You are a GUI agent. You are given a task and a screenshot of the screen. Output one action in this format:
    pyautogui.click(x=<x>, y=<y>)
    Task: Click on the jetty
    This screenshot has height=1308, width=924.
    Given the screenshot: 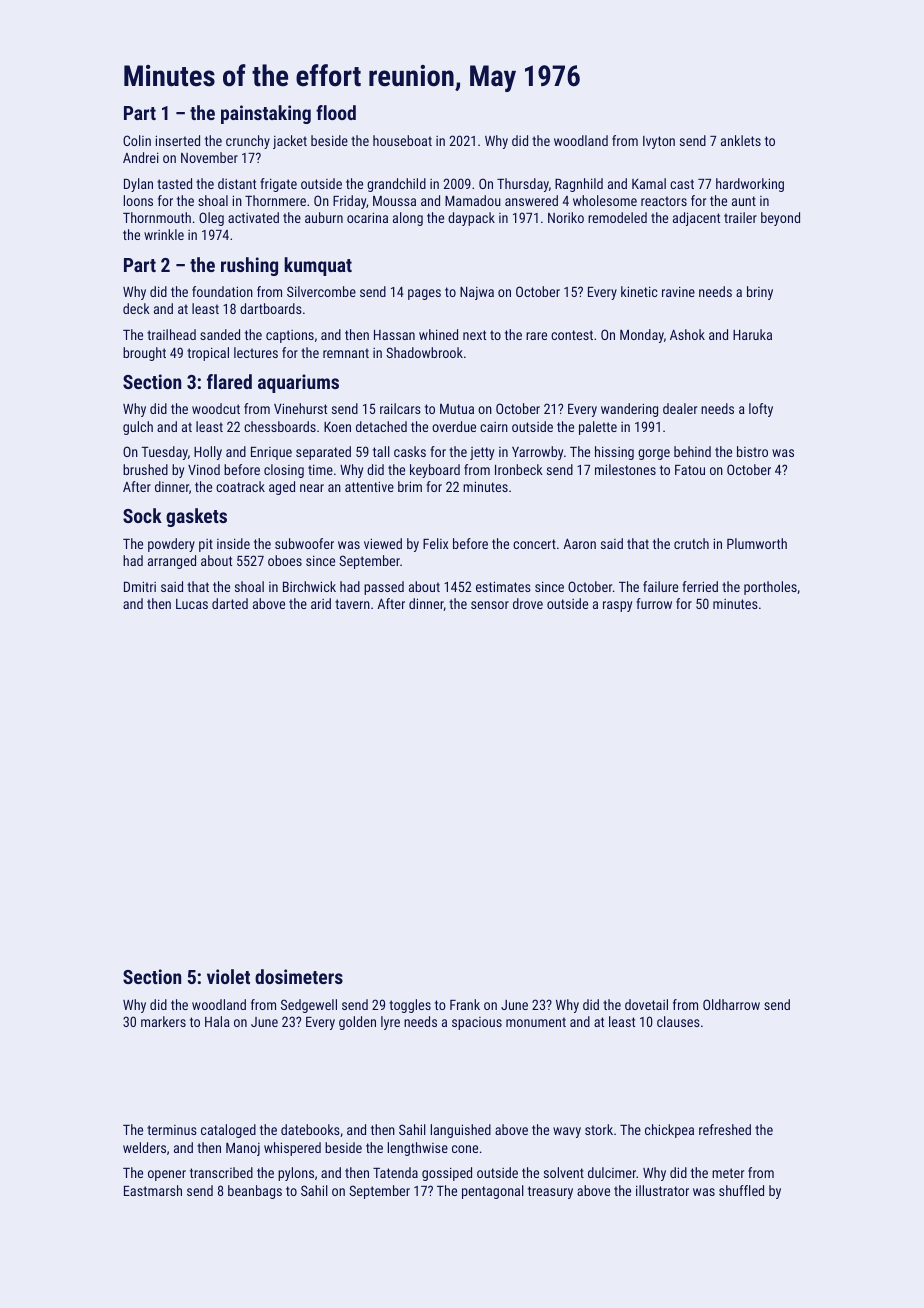 What is the action you would take?
    pyautogui.click(x=482, y=453)
